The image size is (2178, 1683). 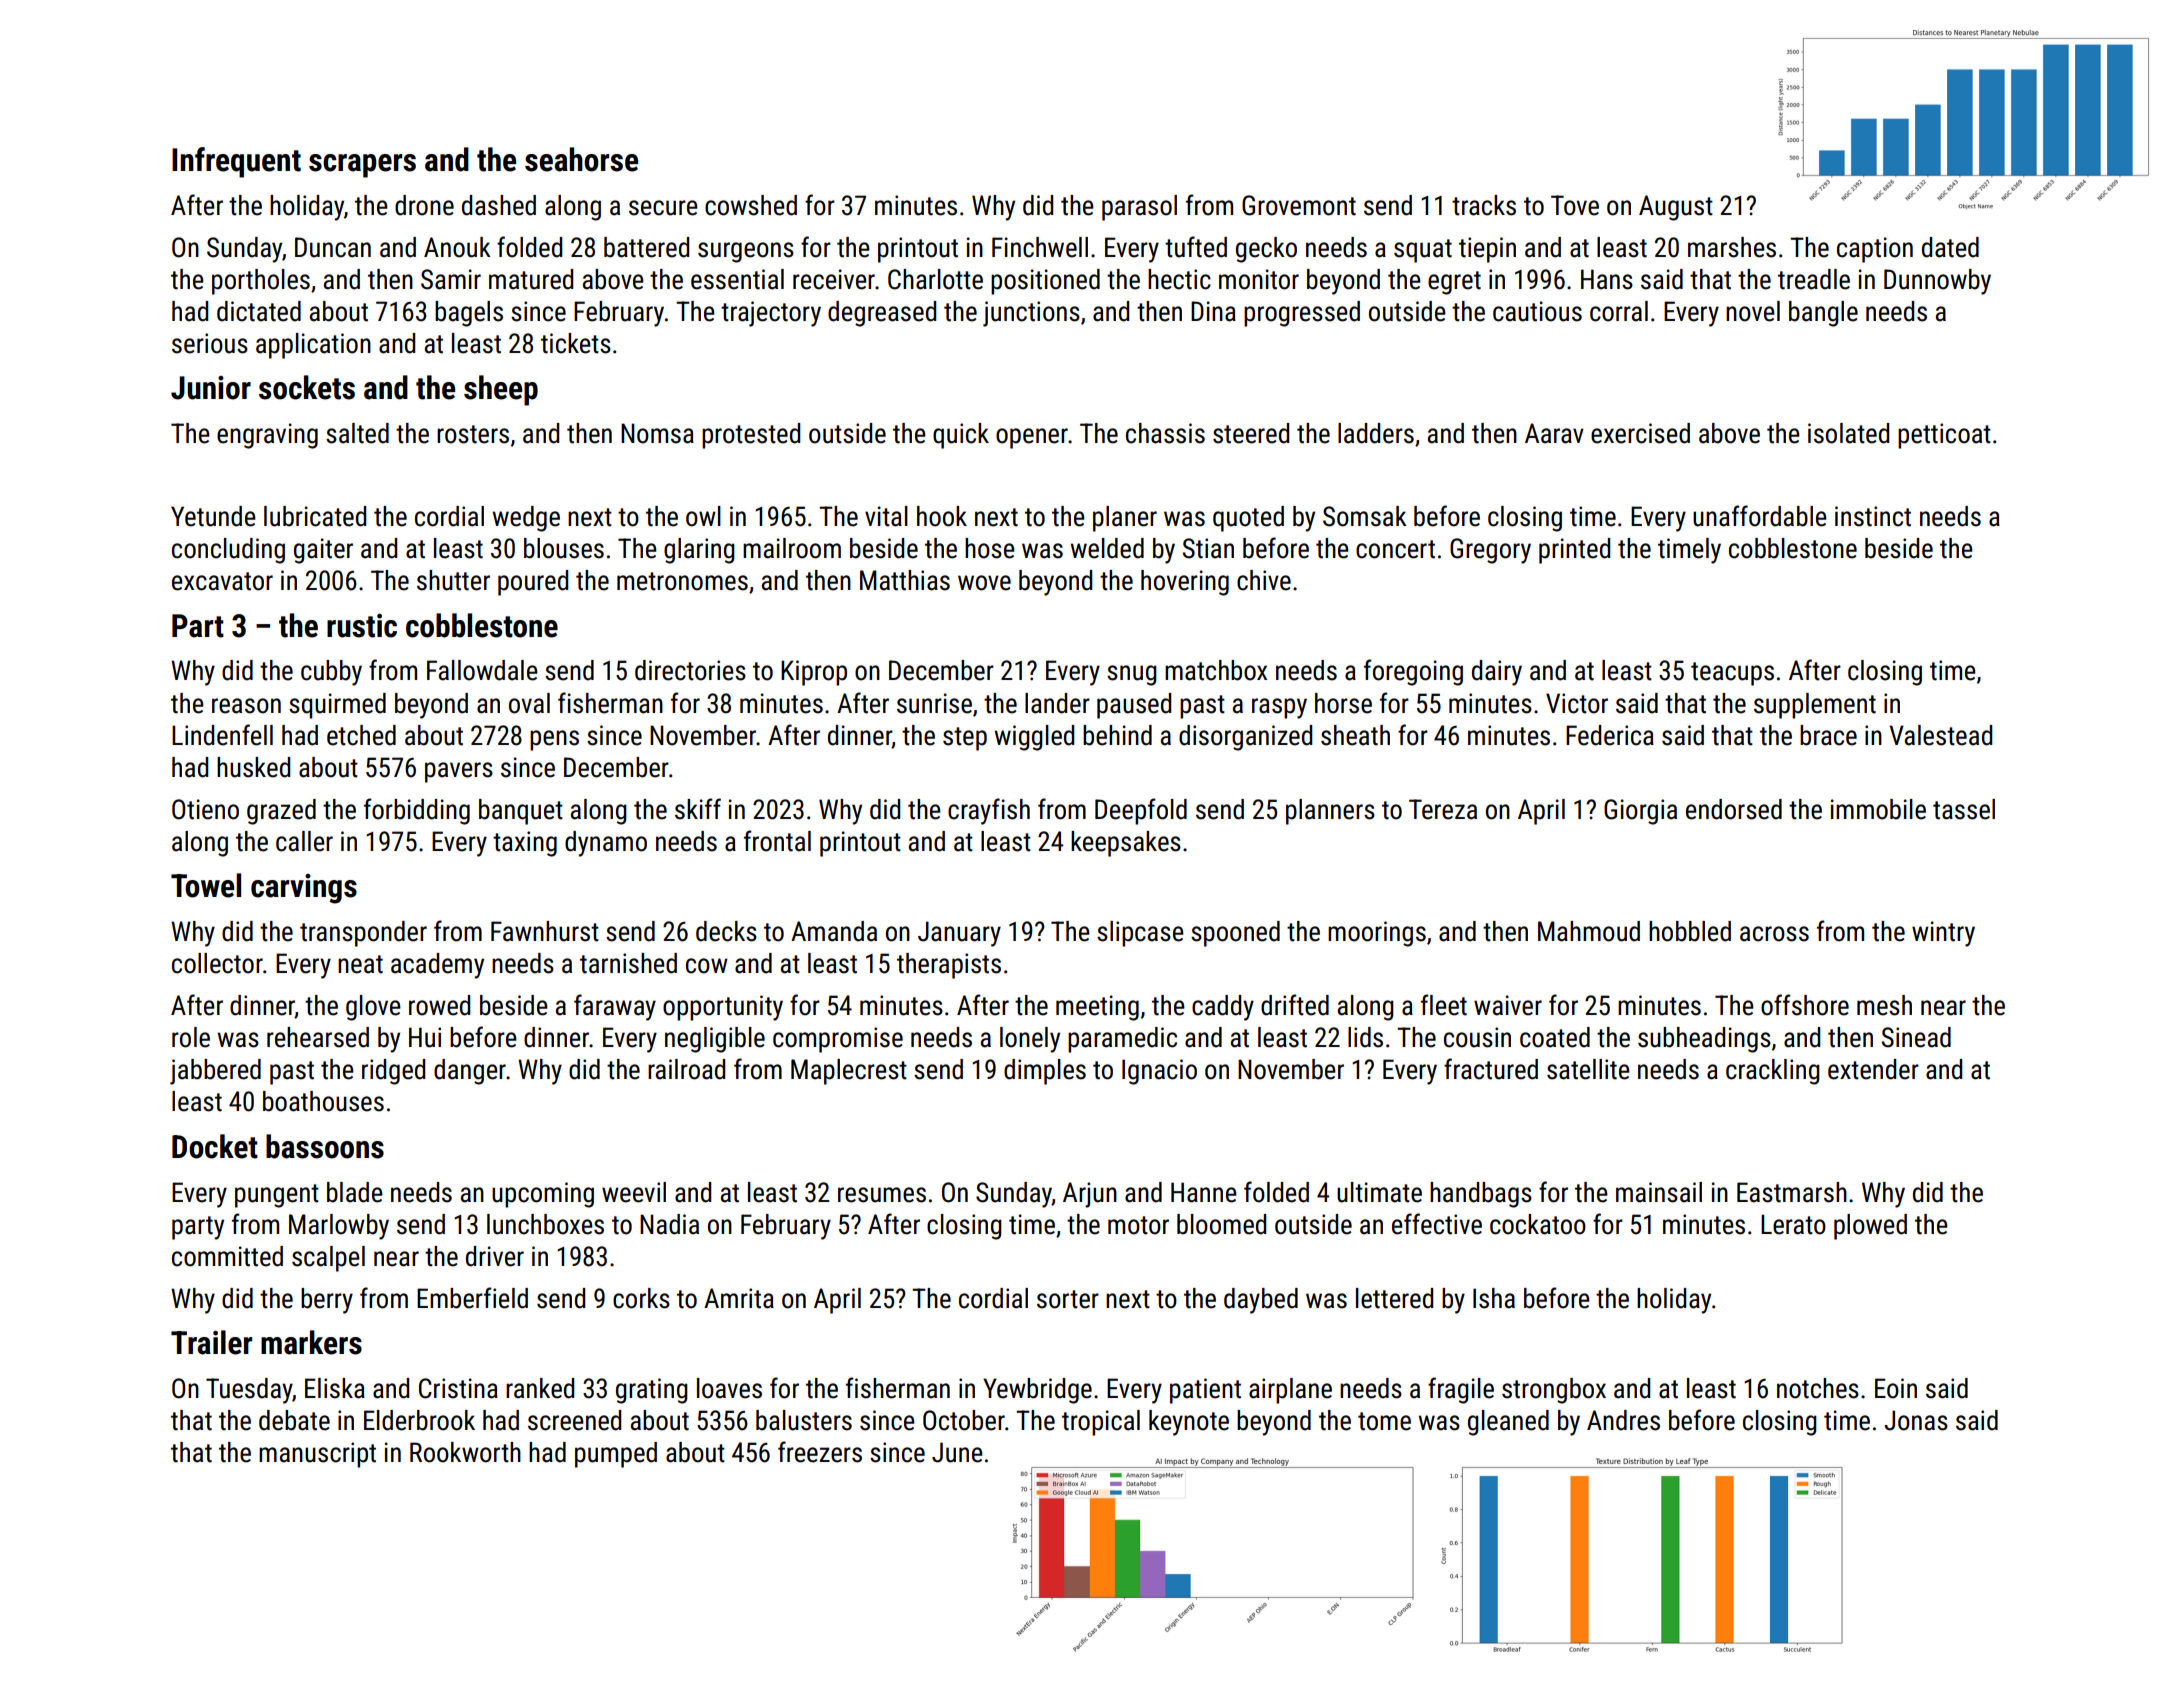 What do you see at coordinates (1950, 247) in the image?
I see `dated` at bounding box center [1950, 247].
